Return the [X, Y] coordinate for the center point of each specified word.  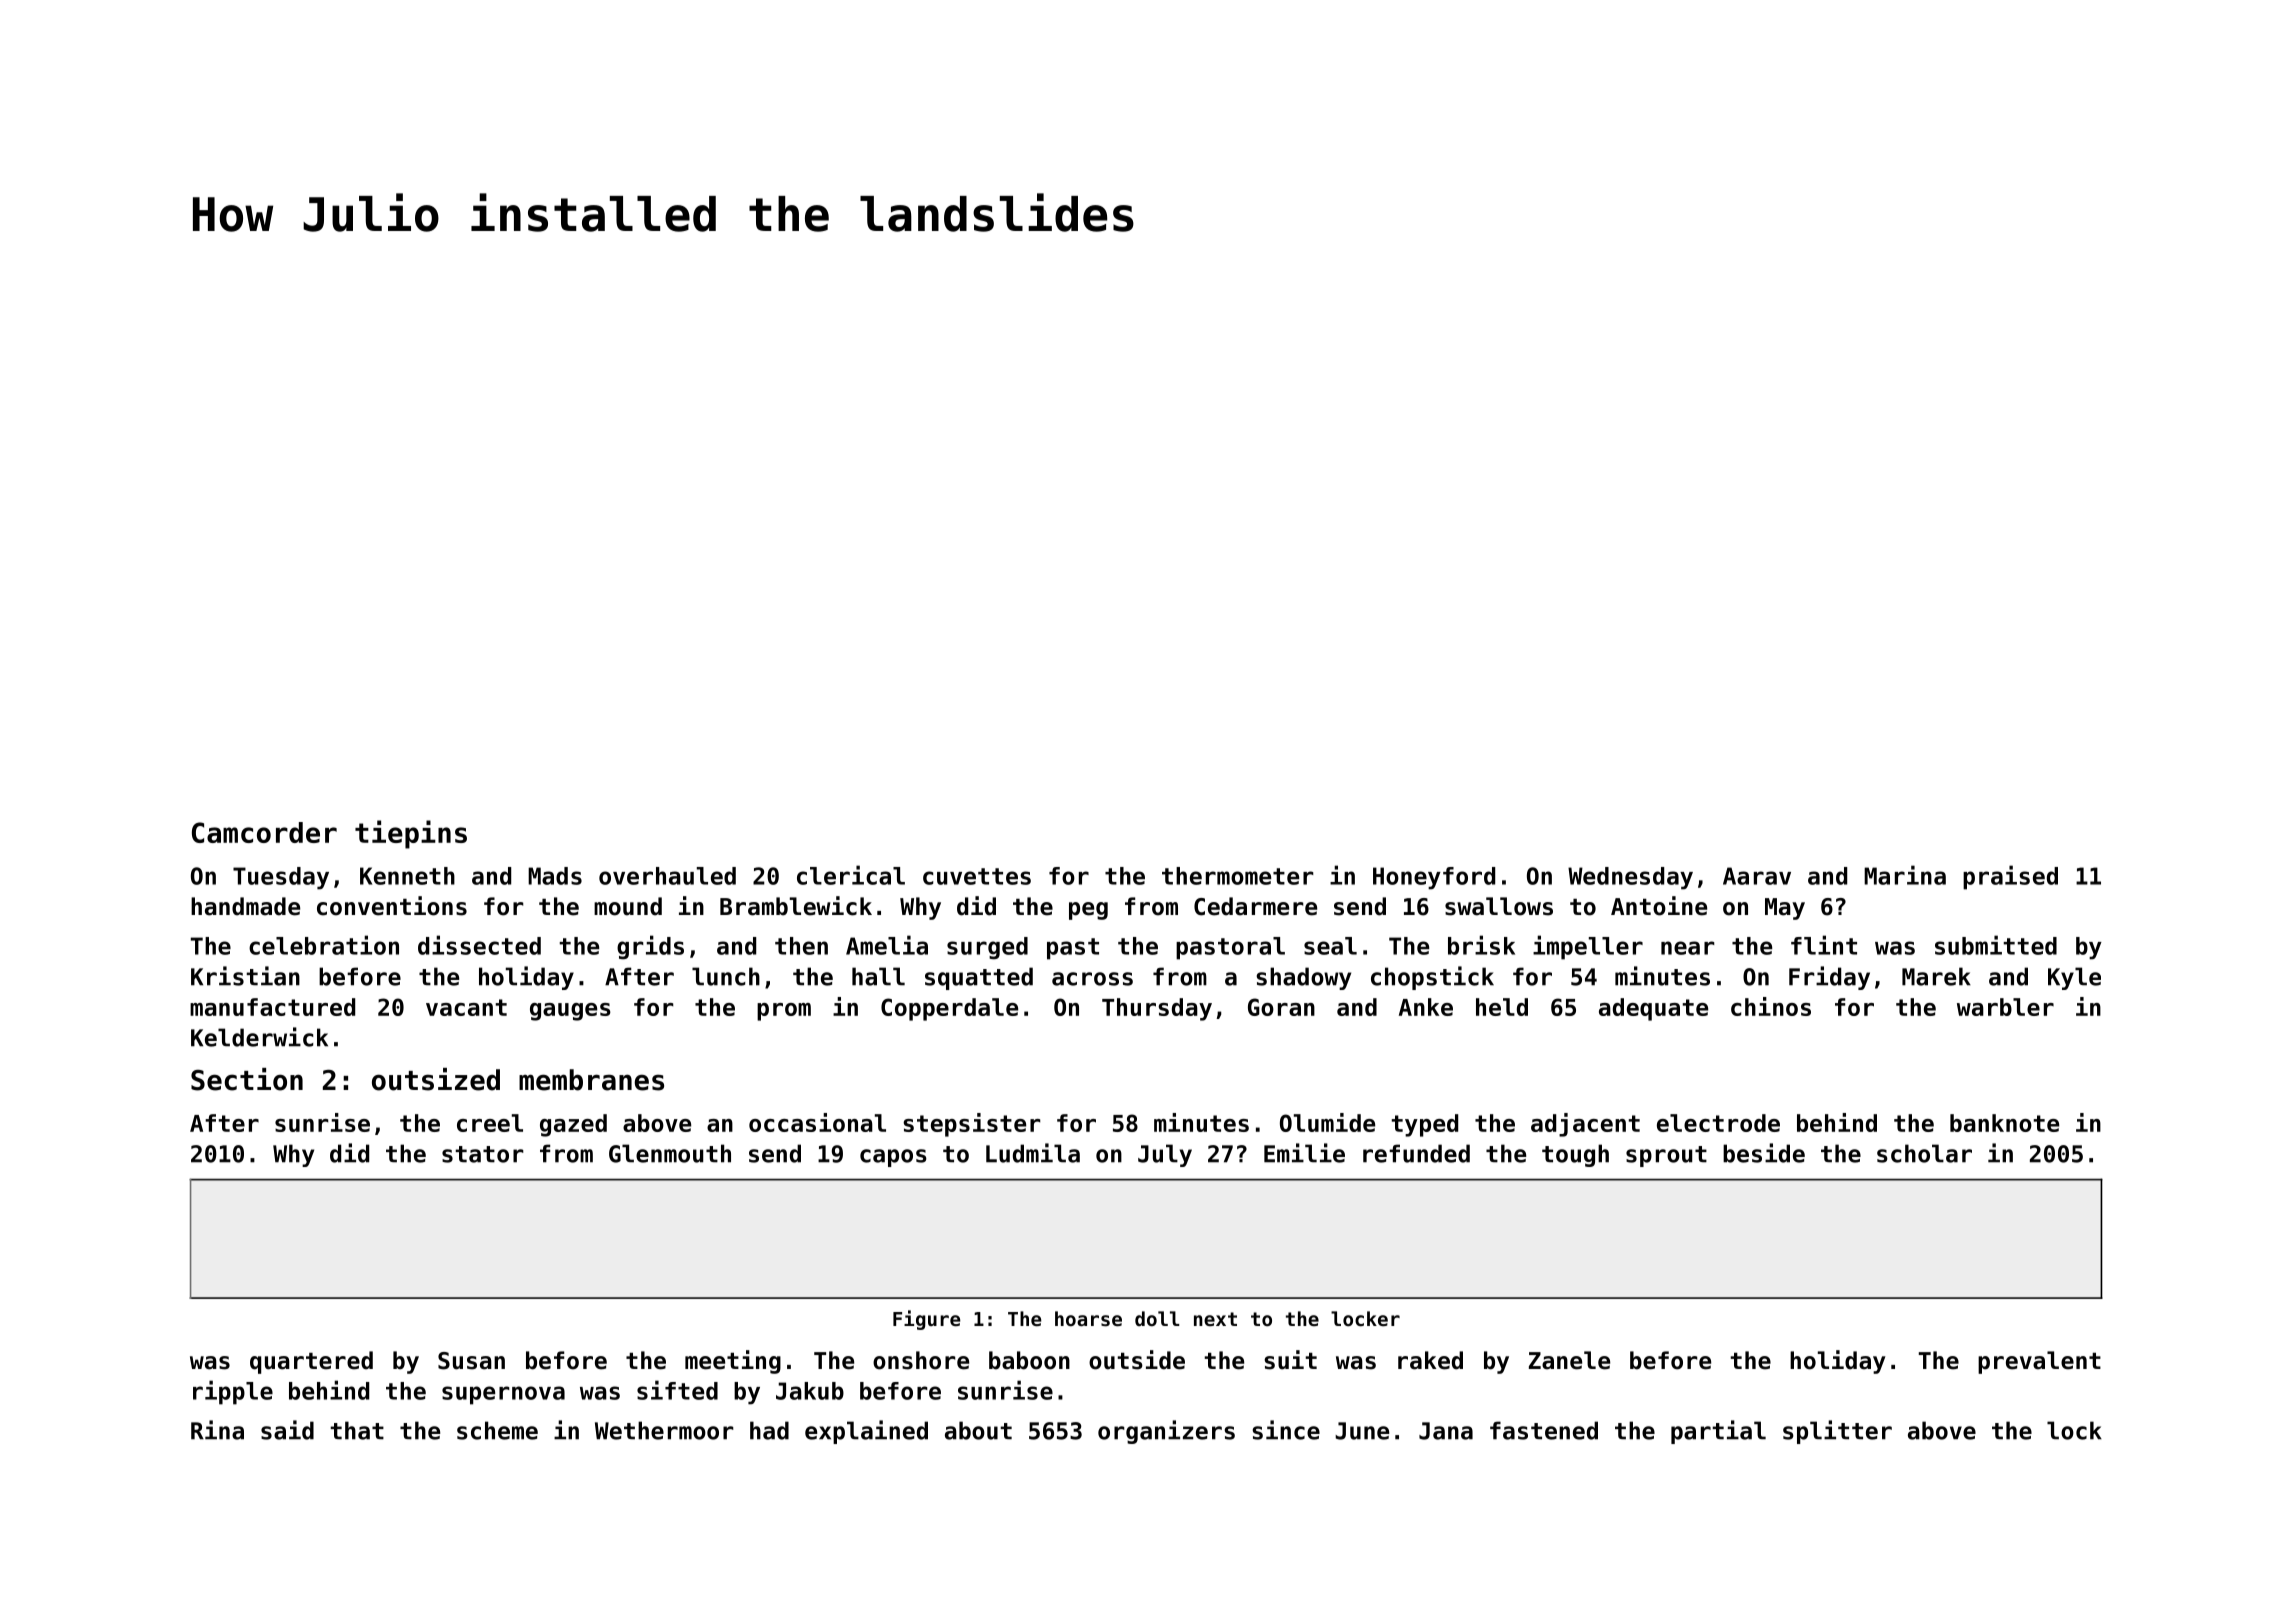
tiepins [411, 834]
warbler [2005, 1007]
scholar [1924, 1153]
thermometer [1238, 876]
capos [893, 1158]
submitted [1996, 945]
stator [483, 1154]
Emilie [1304, 1153]
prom [784, 1012]
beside [1764, 1153]
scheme [497, 1430]
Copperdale [949, 1009]
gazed [573, 1125]
